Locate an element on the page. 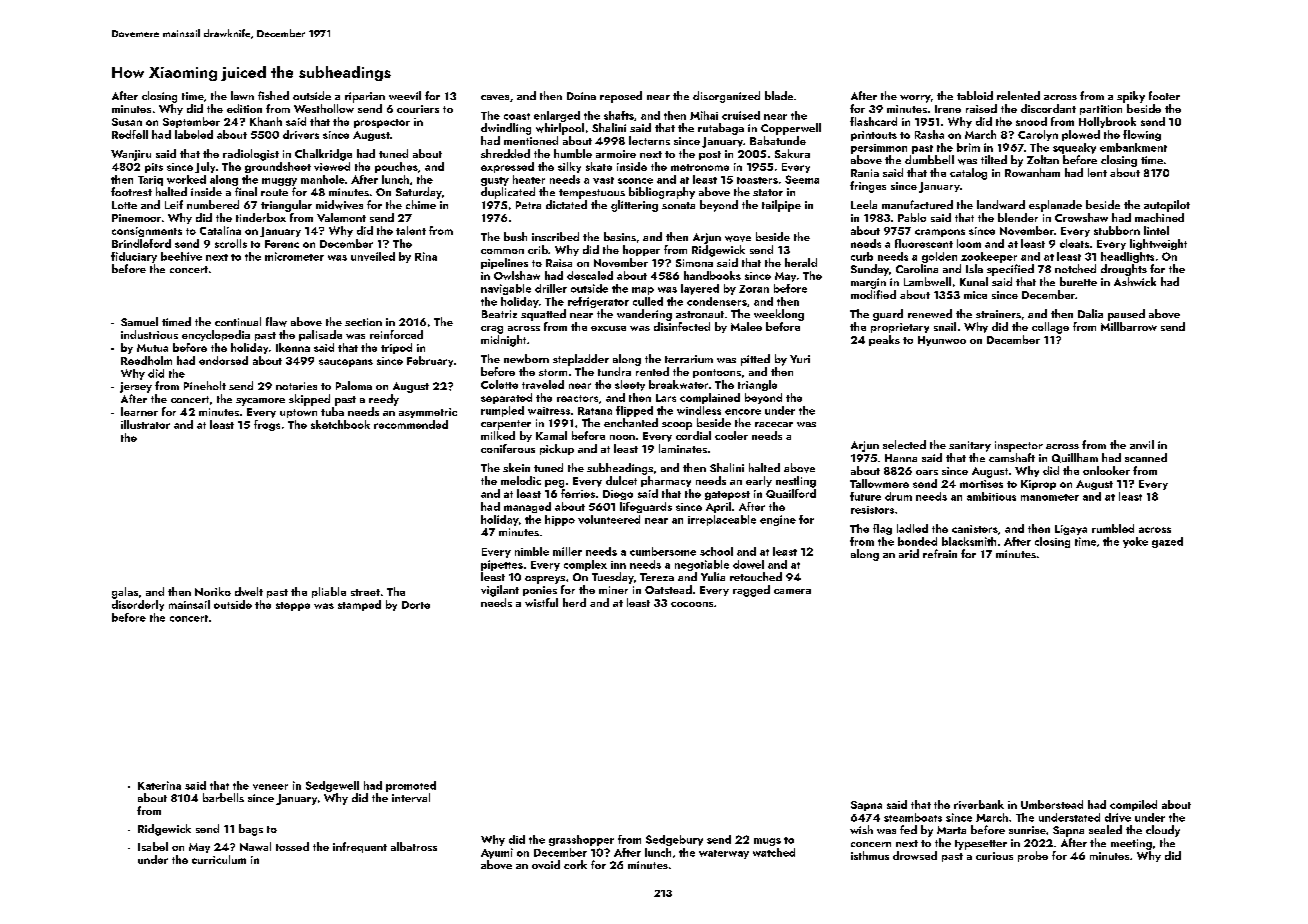  pipettes is located at coordinates (502, 565).
